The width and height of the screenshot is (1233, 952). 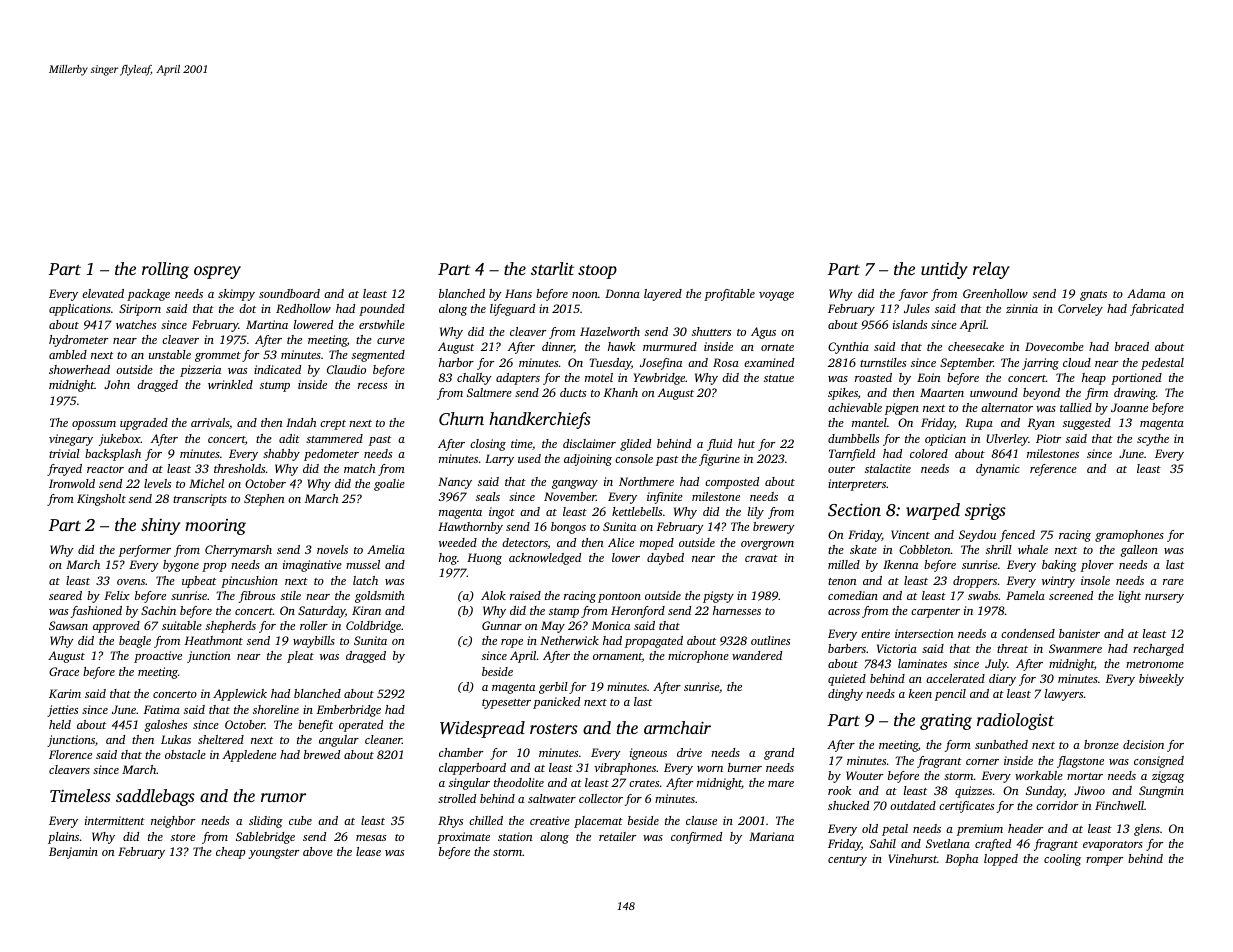 What do you see at coordinates (1139, 551) in the screenshot?
I see `galleon` at bounding box center [1139, 551].
